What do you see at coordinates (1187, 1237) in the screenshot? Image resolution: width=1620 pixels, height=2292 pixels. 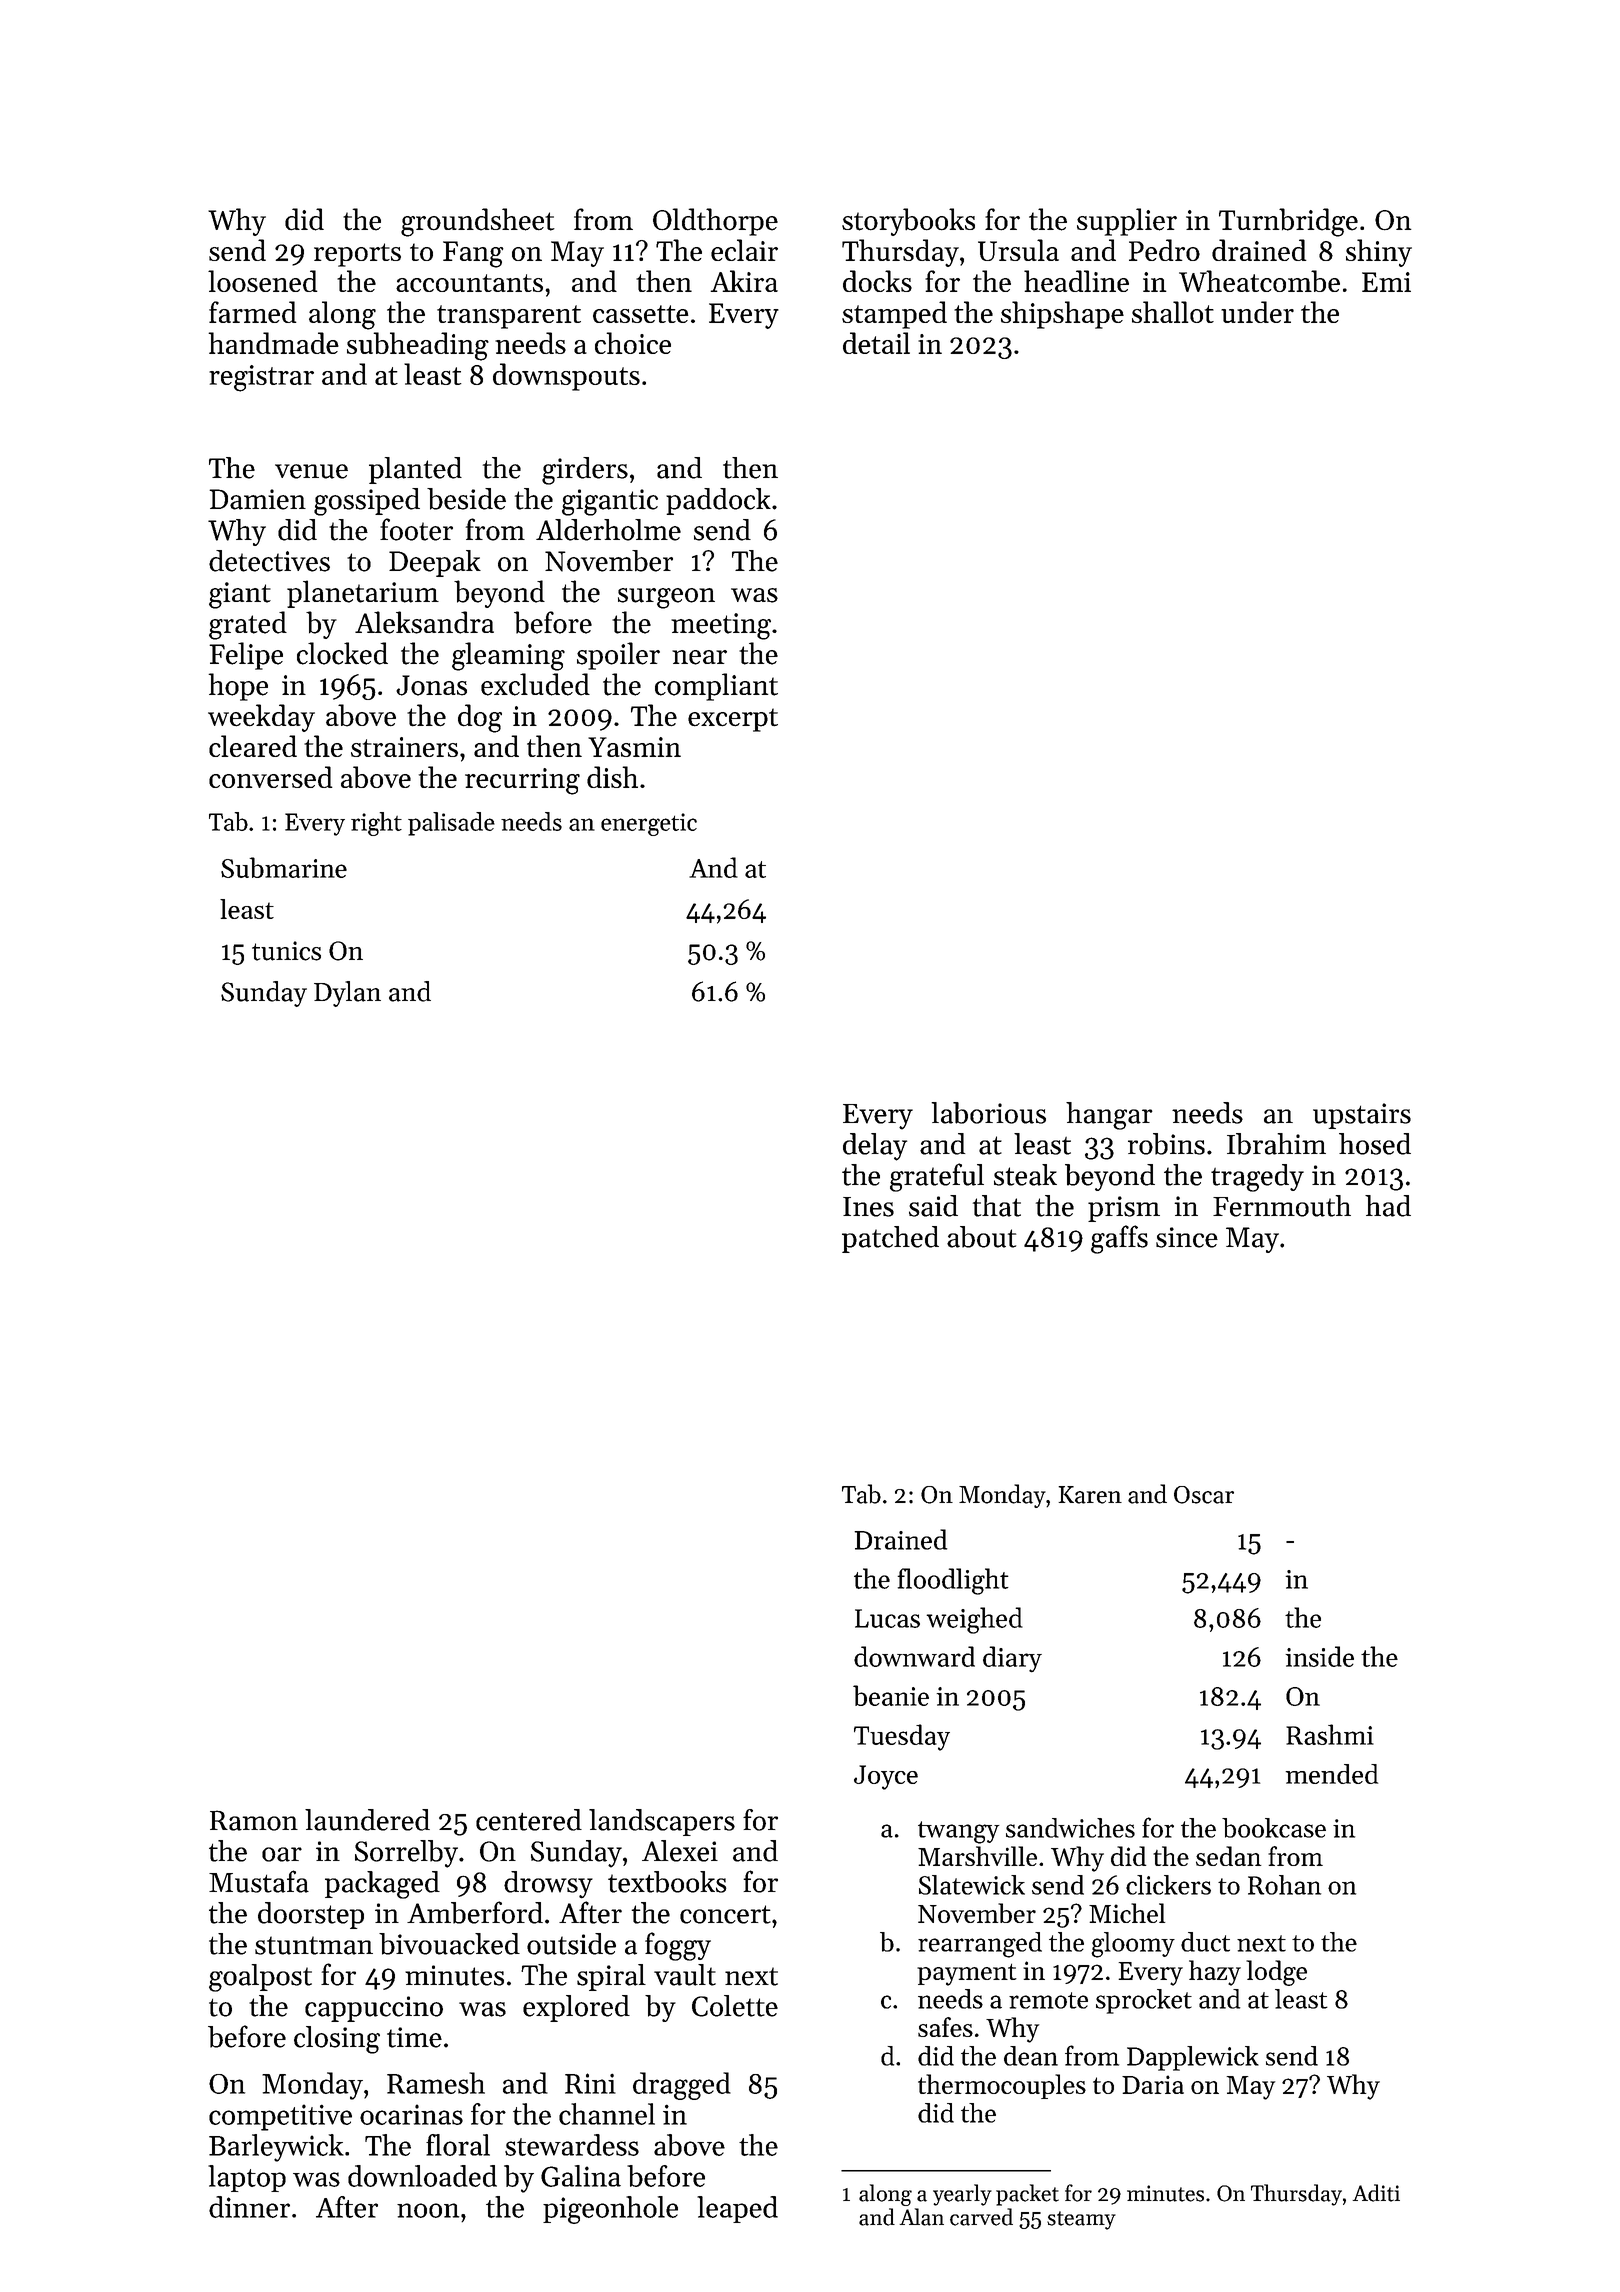 I see `since` at bounding box center [1187, 1237].
